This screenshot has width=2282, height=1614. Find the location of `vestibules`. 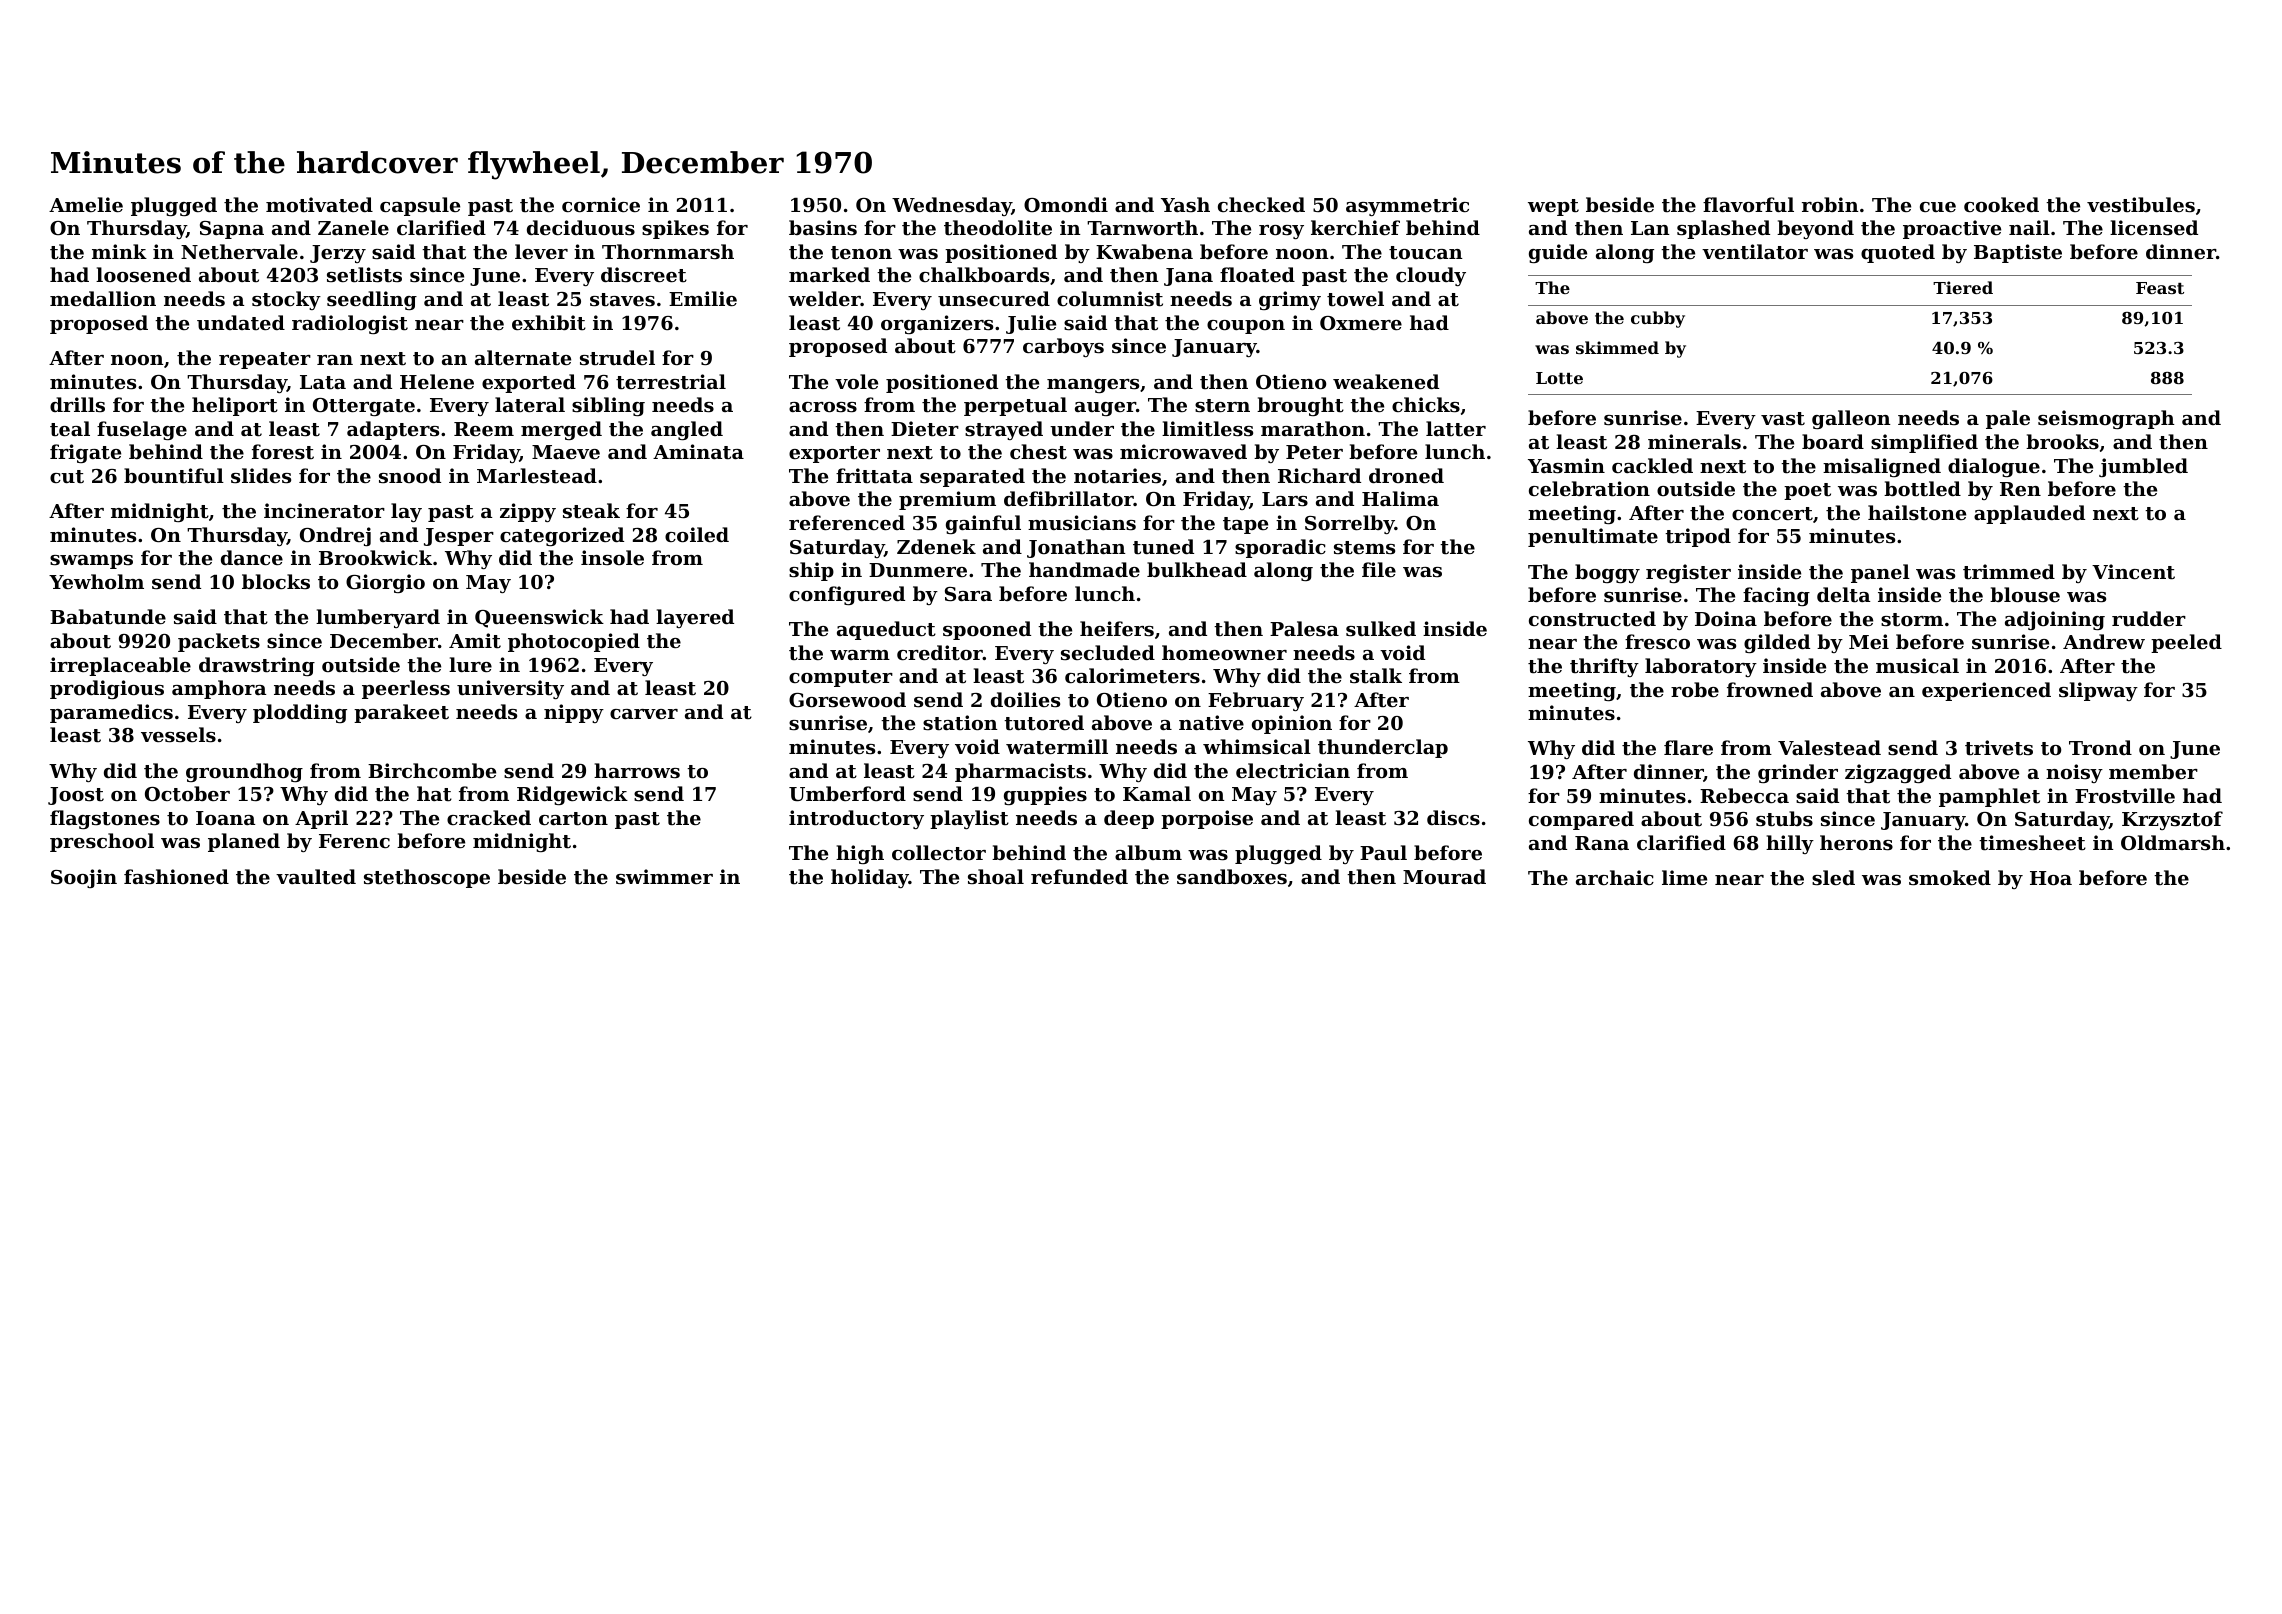

vestibules is located at coordinates (2141, 205).
